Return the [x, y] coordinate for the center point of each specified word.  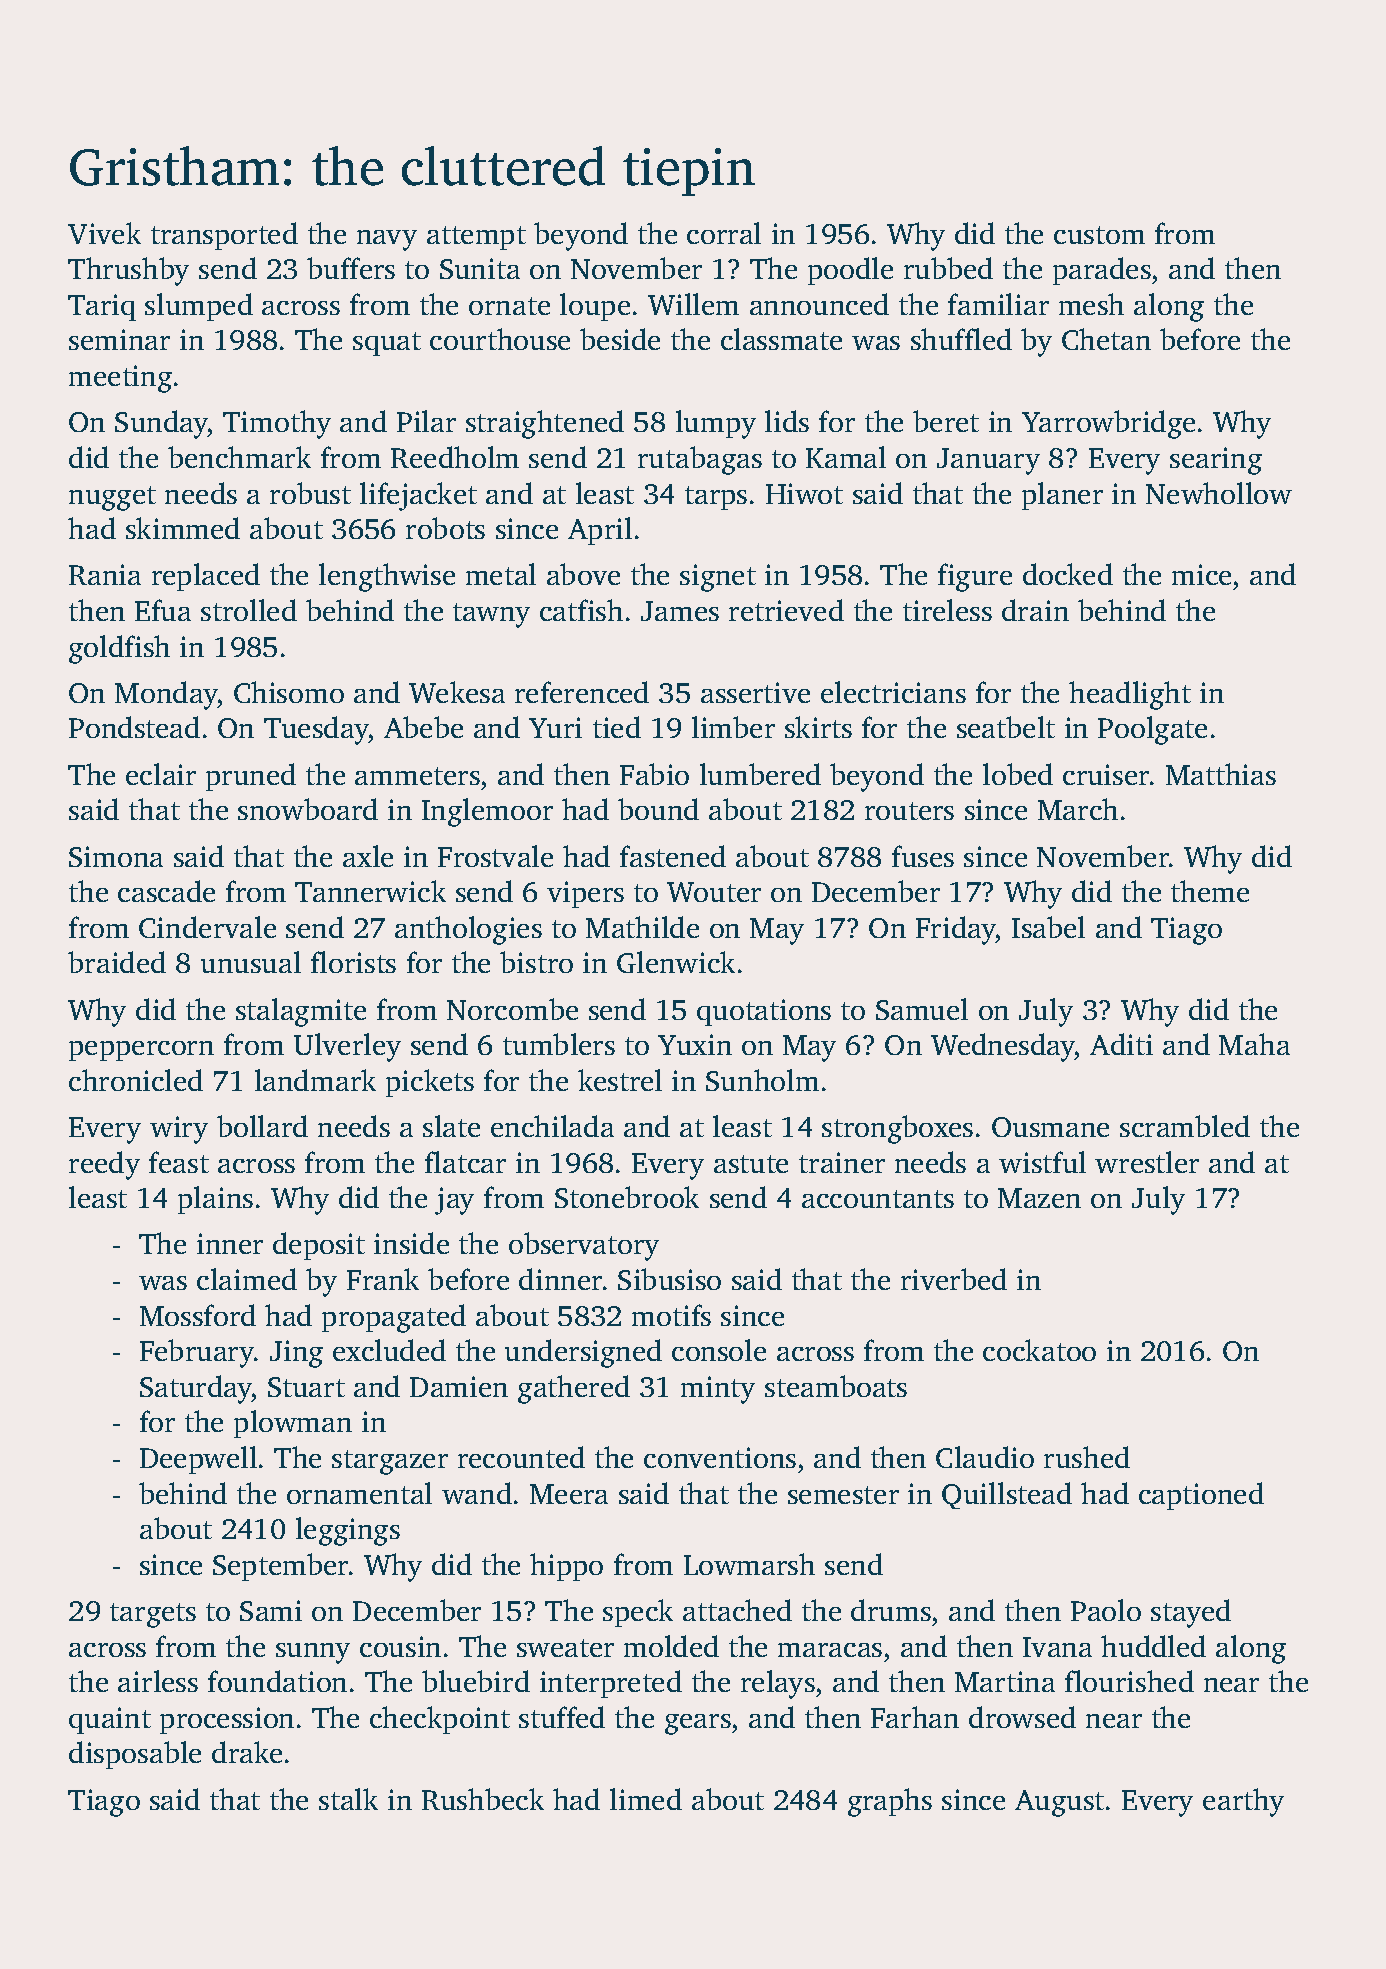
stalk [348, 1799]
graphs [890, 1802]
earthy [1243, 1802]
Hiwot [804, 493]
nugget [112, 498]
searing [1216, 461]
